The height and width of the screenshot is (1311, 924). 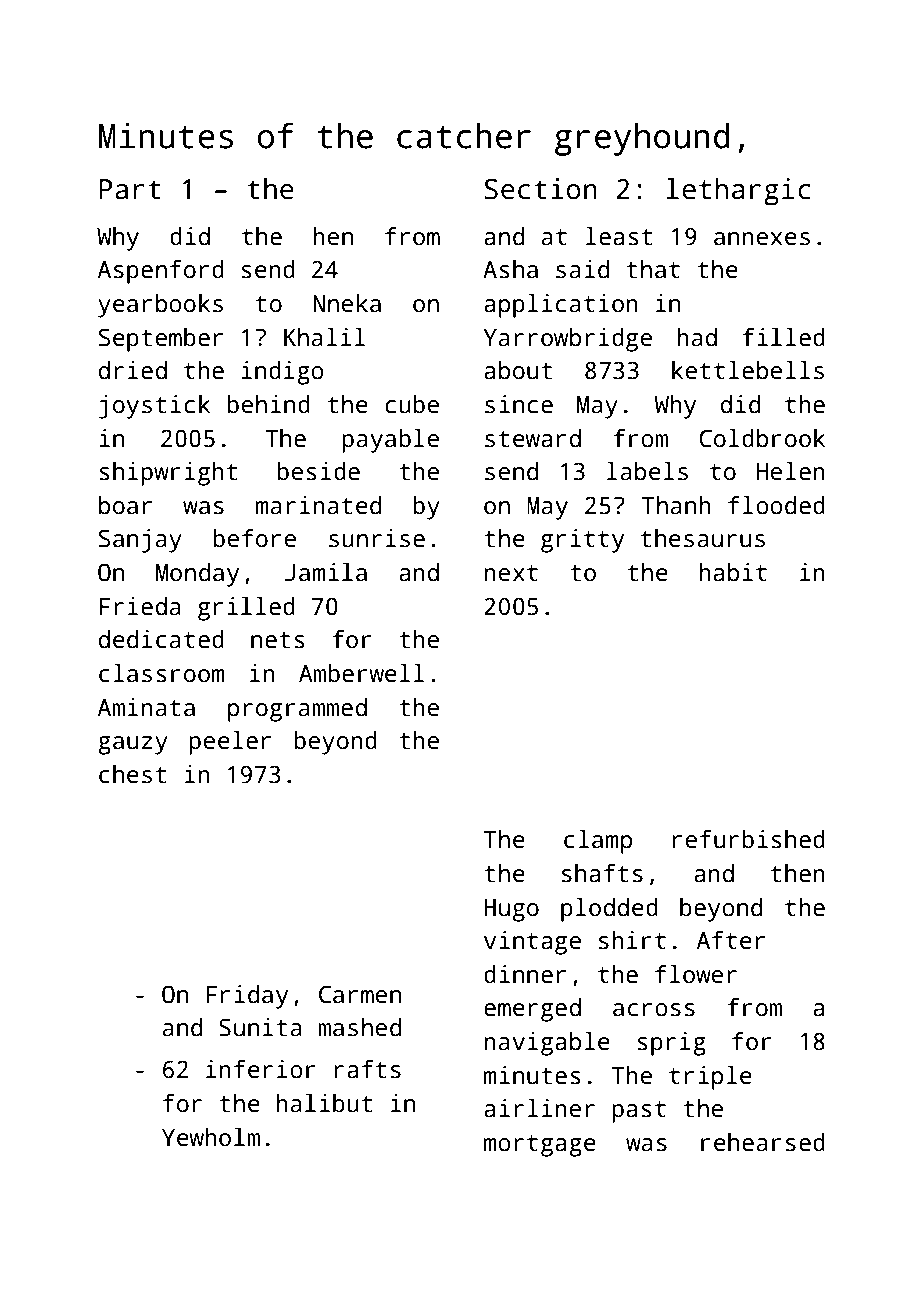 I want to click on thesaurus, so click(x=703, y=538).
